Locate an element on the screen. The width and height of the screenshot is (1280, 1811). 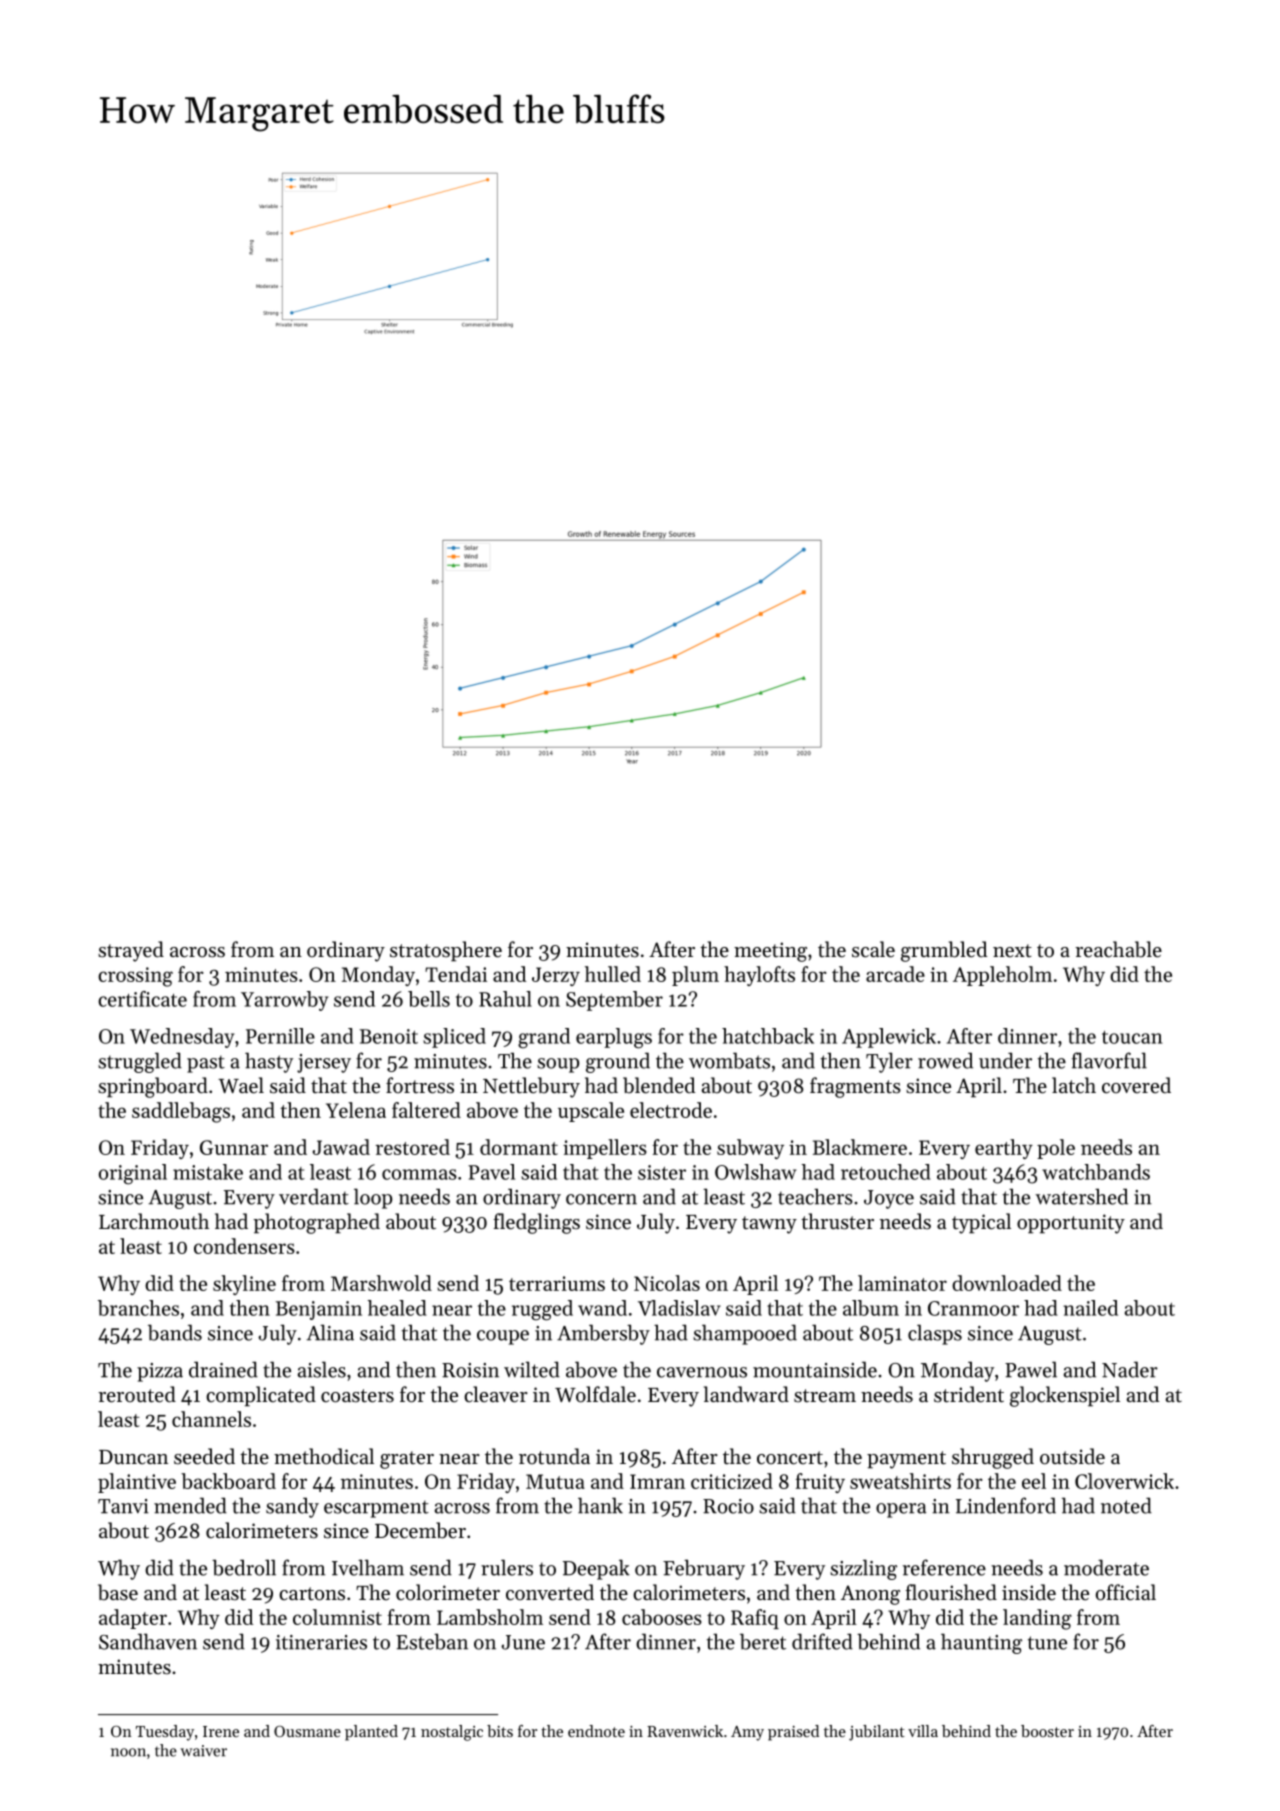
endnote is located at coordinates (596, 1731).
